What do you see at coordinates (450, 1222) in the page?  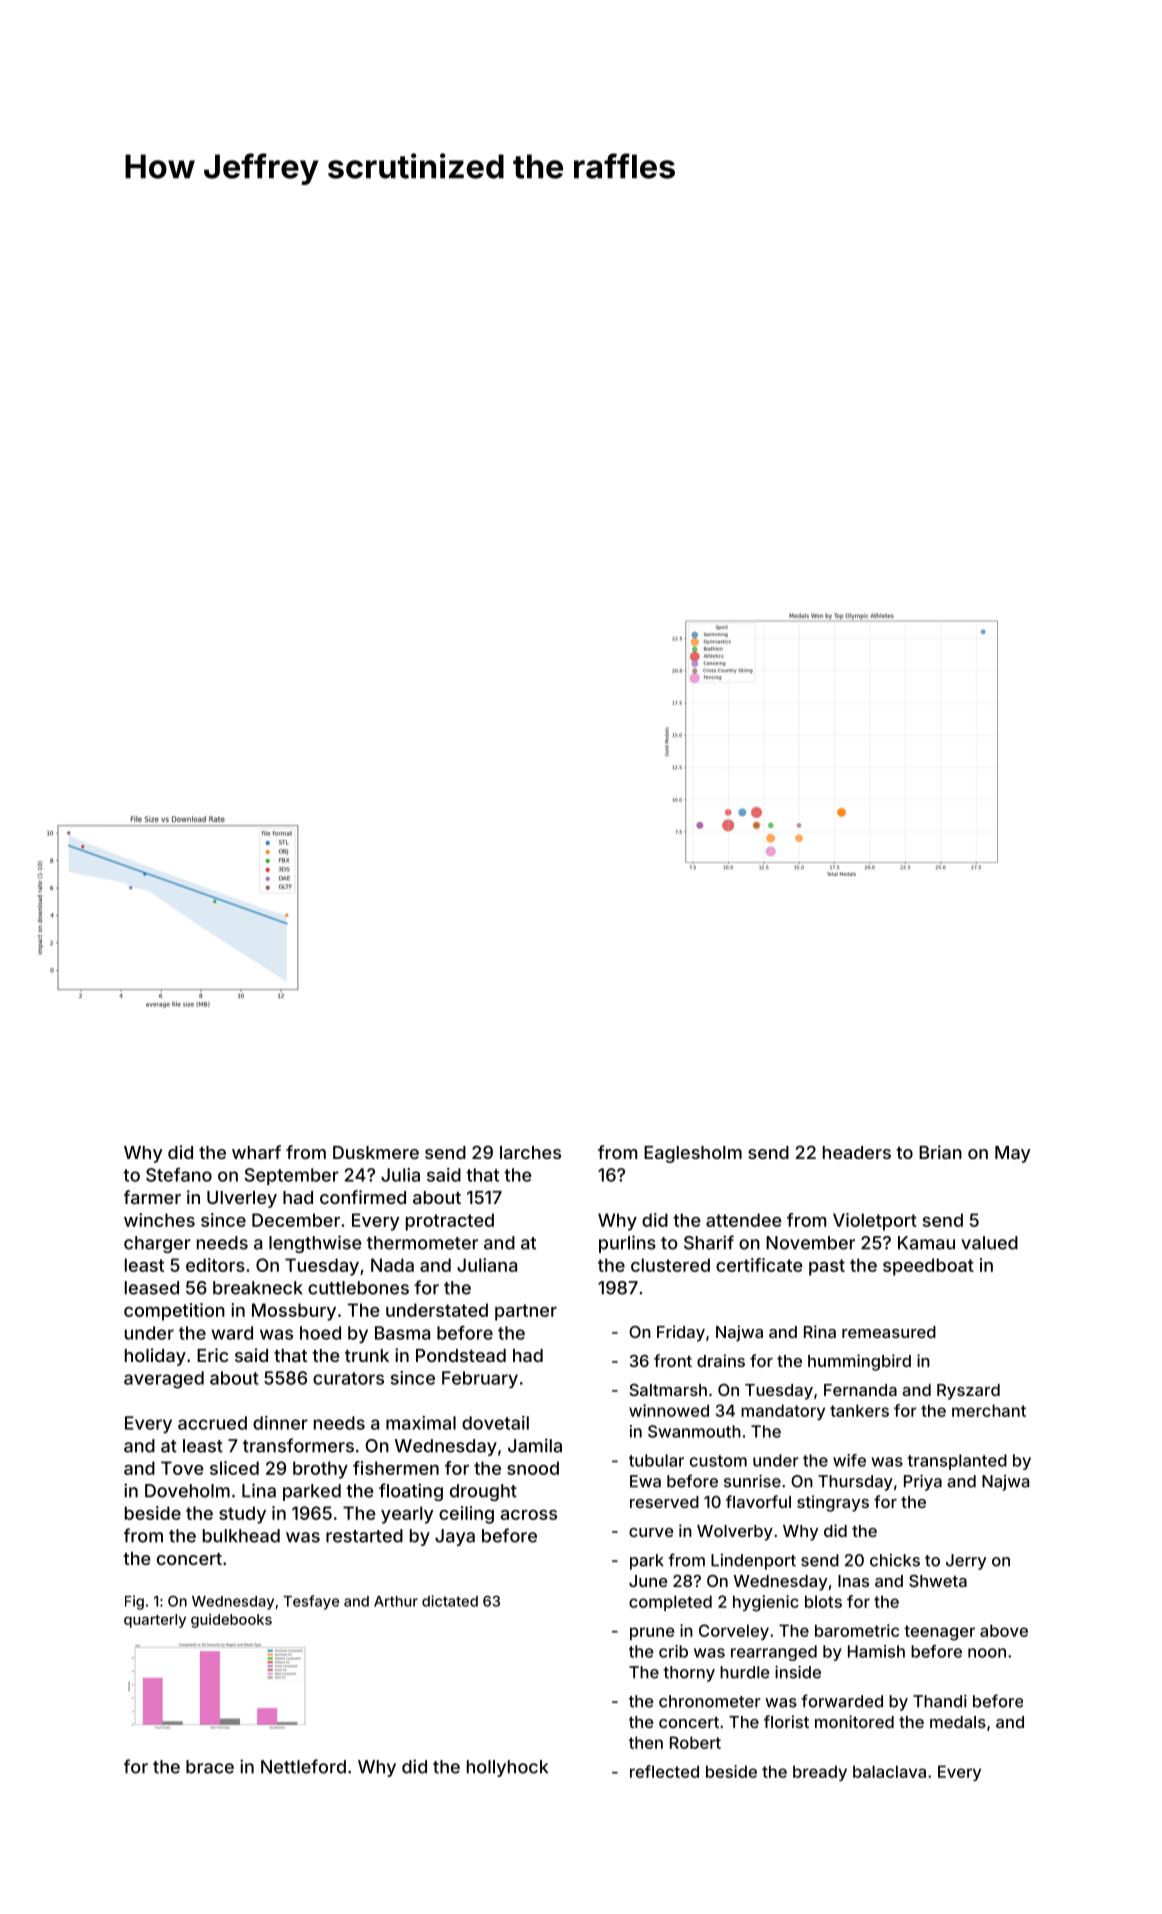 I see `protracted` at bounding box center [450, 1222].
